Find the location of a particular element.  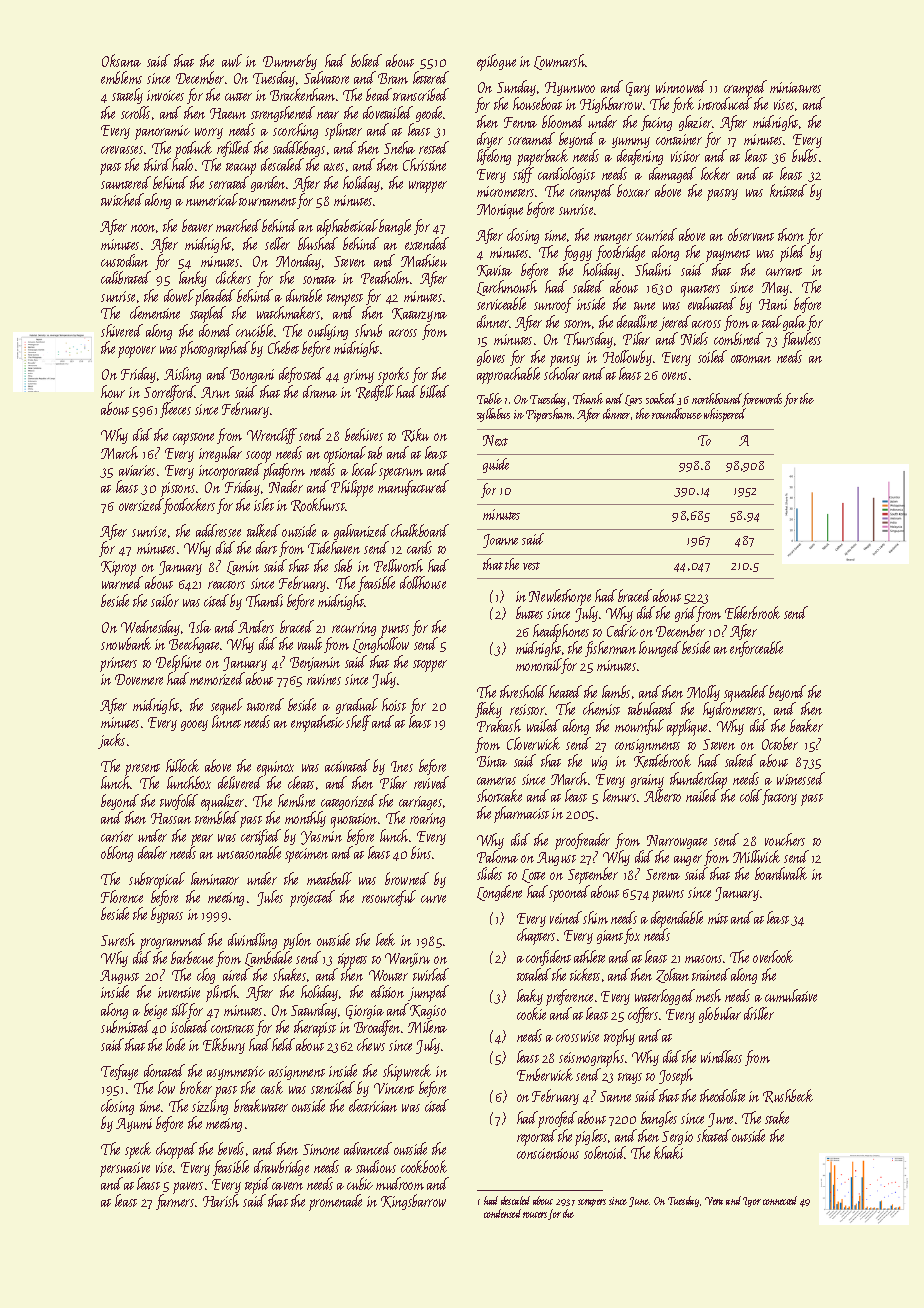

roundhouse is located at coordinates (677, 413).
